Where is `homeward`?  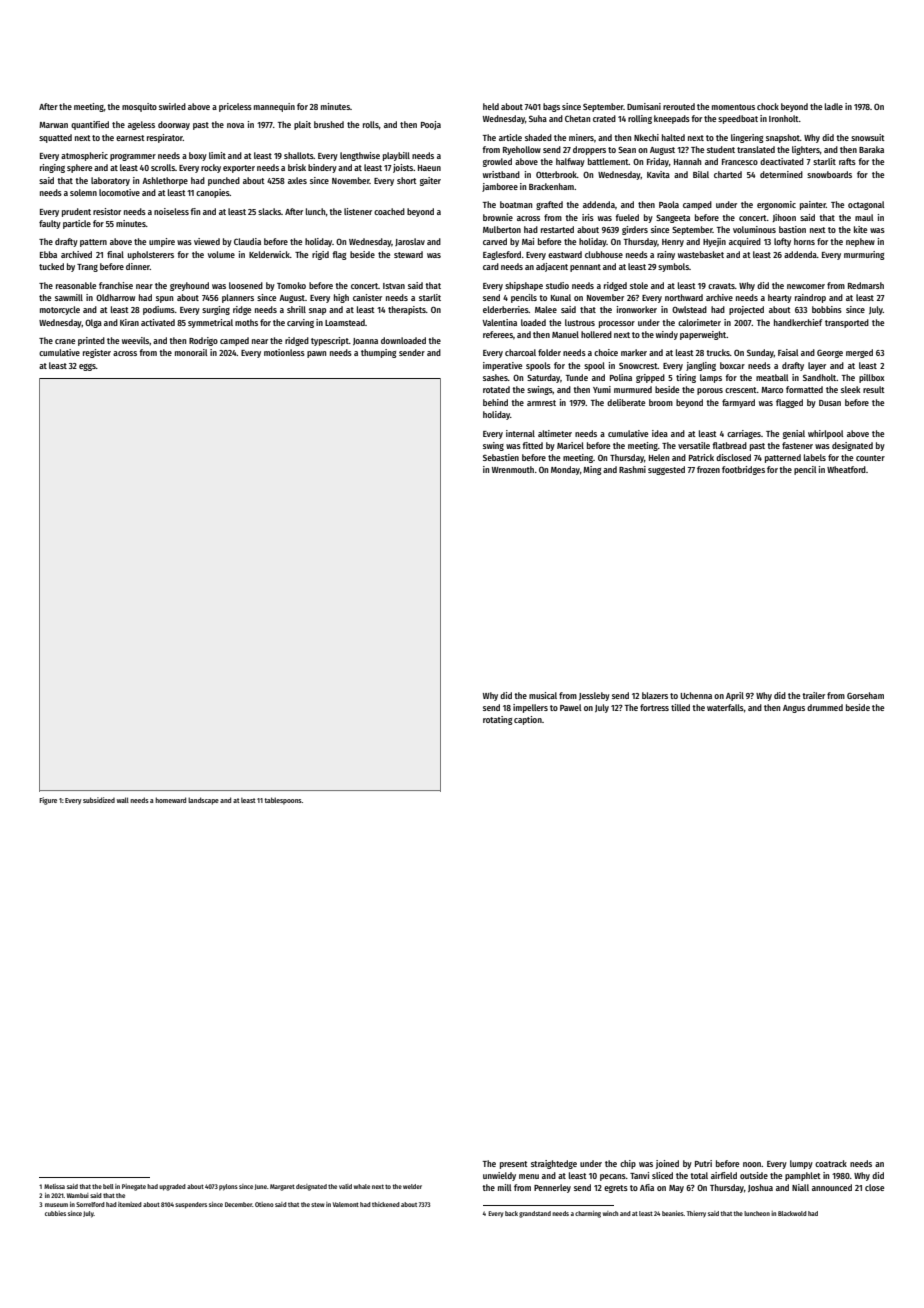 homeward is located at coordinates (170, 800).
